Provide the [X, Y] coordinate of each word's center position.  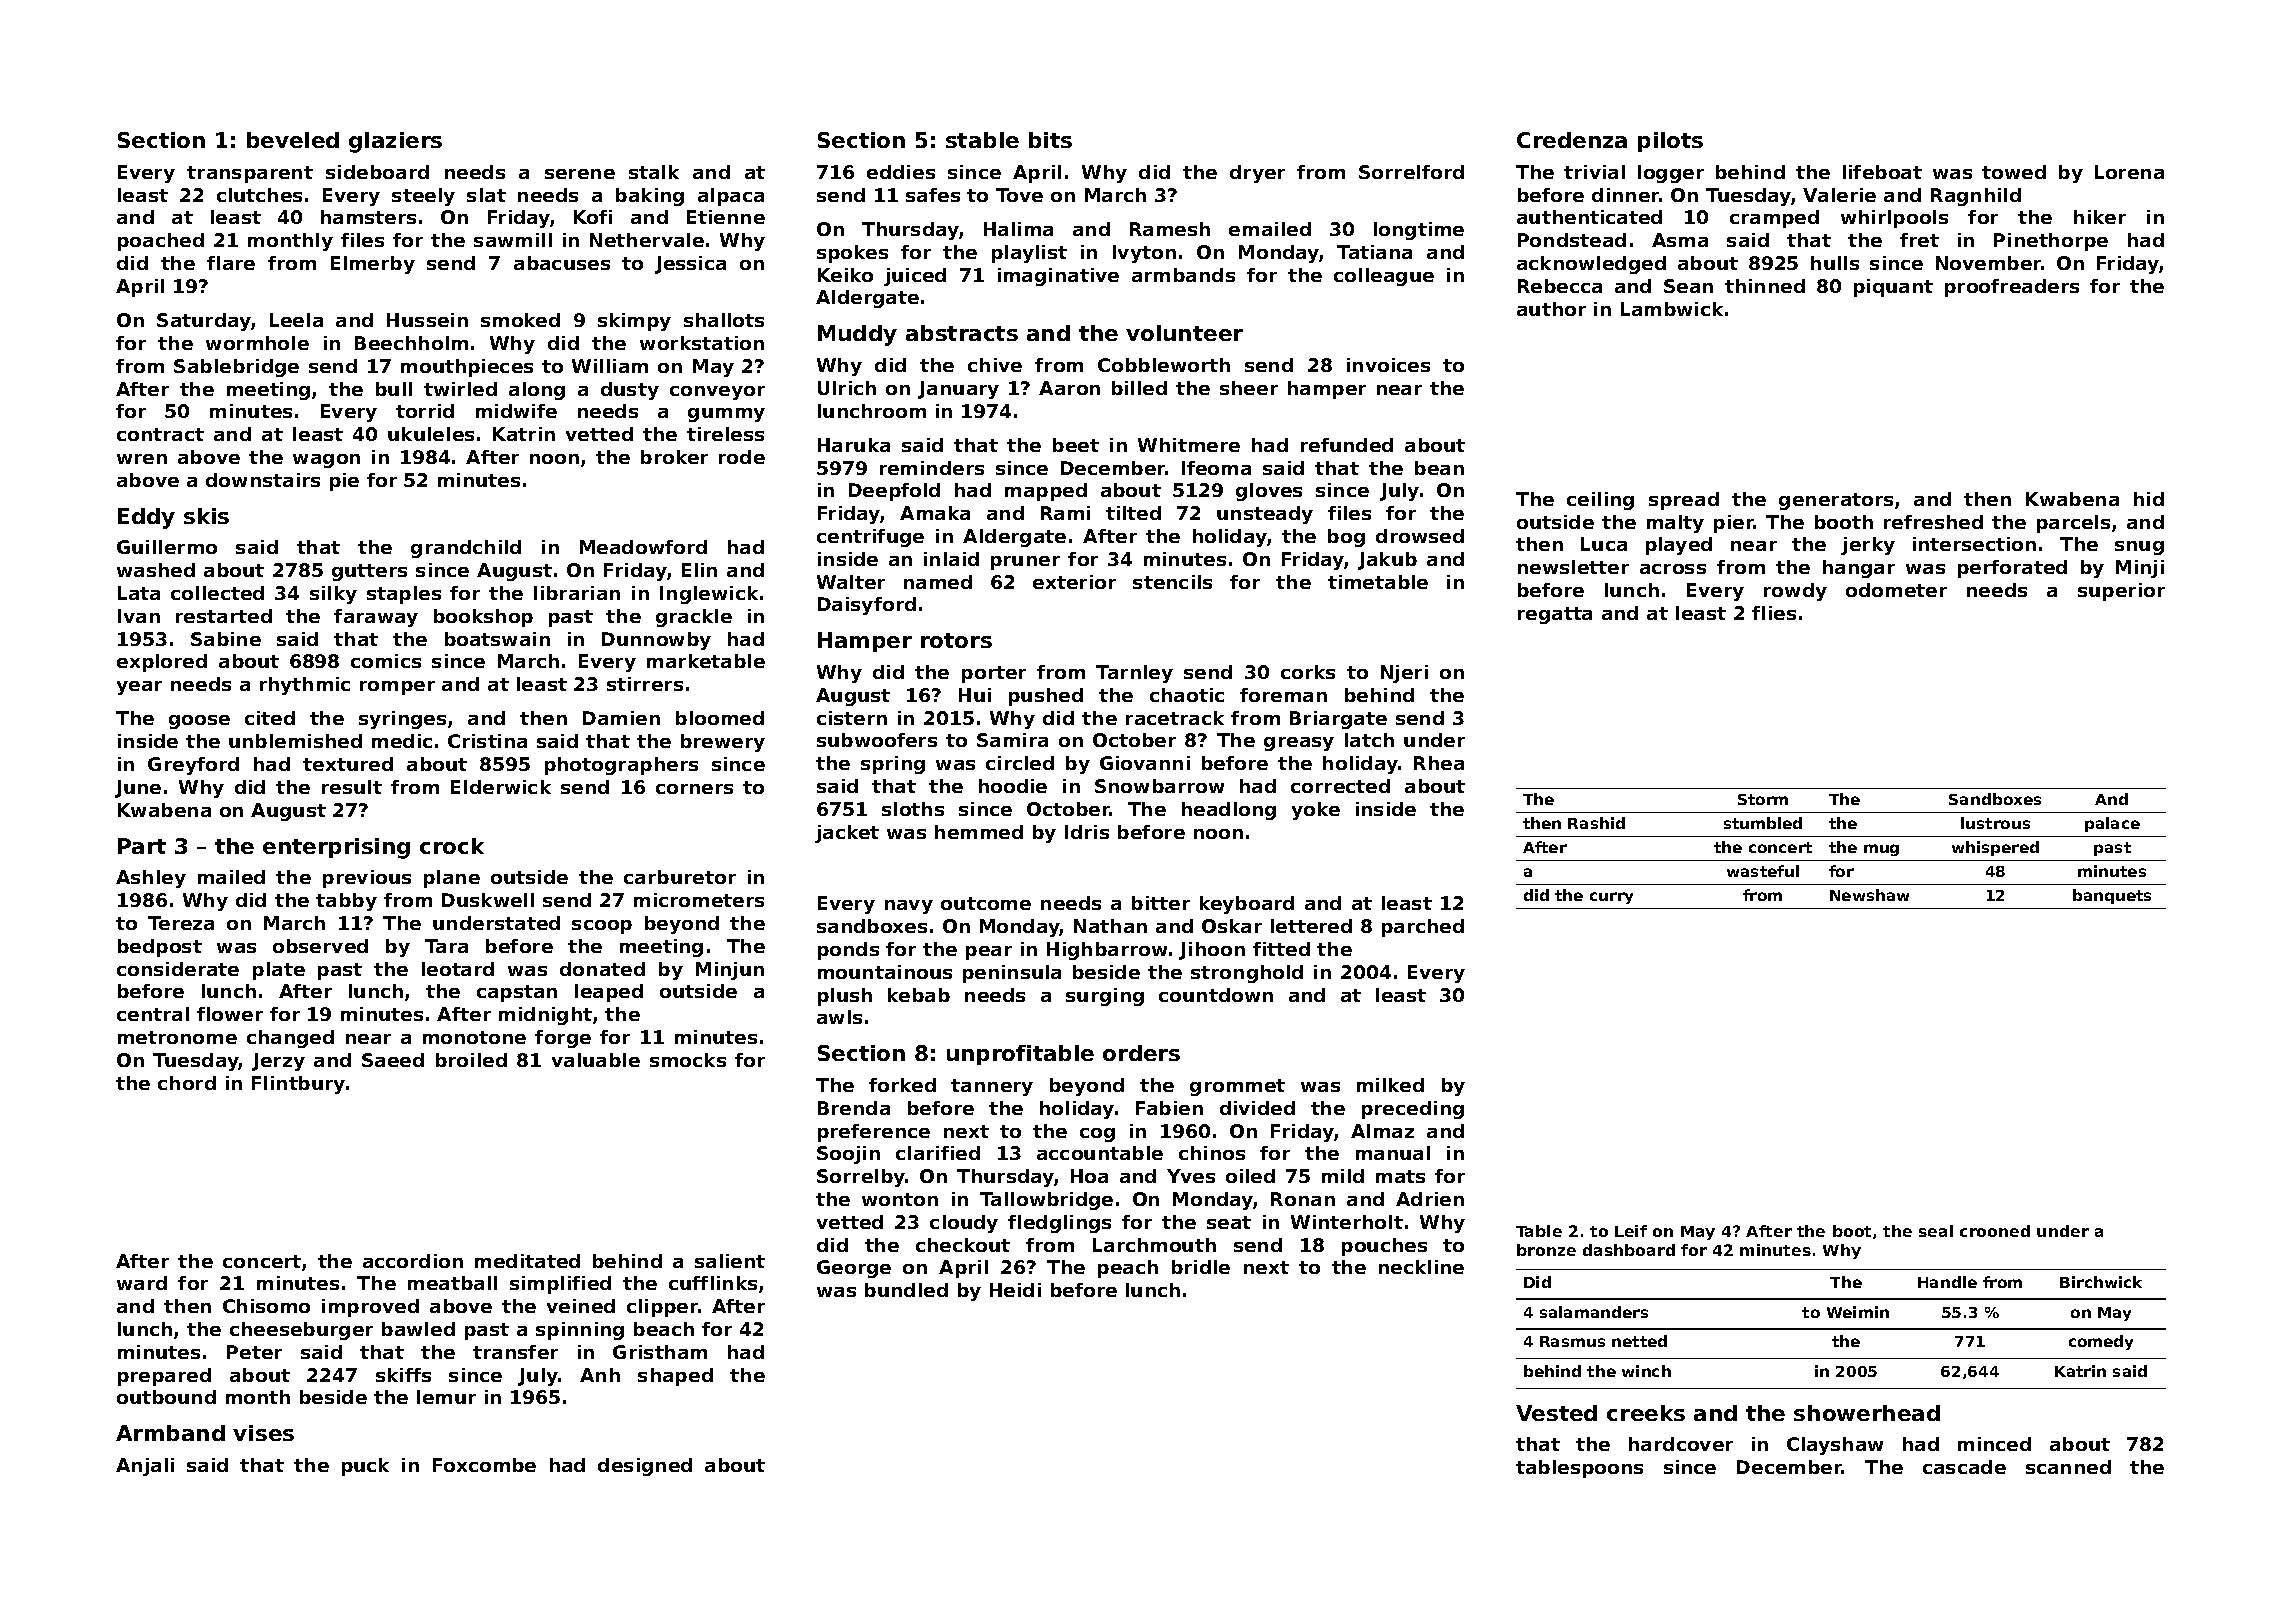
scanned [2068, 1467]
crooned [1995, 1231]
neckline [1421, 1267]
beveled [293, 140]
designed [645, 1467]
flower [230, 1014]
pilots [1670, 142]
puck [365, 1467]
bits [1050, 140]
